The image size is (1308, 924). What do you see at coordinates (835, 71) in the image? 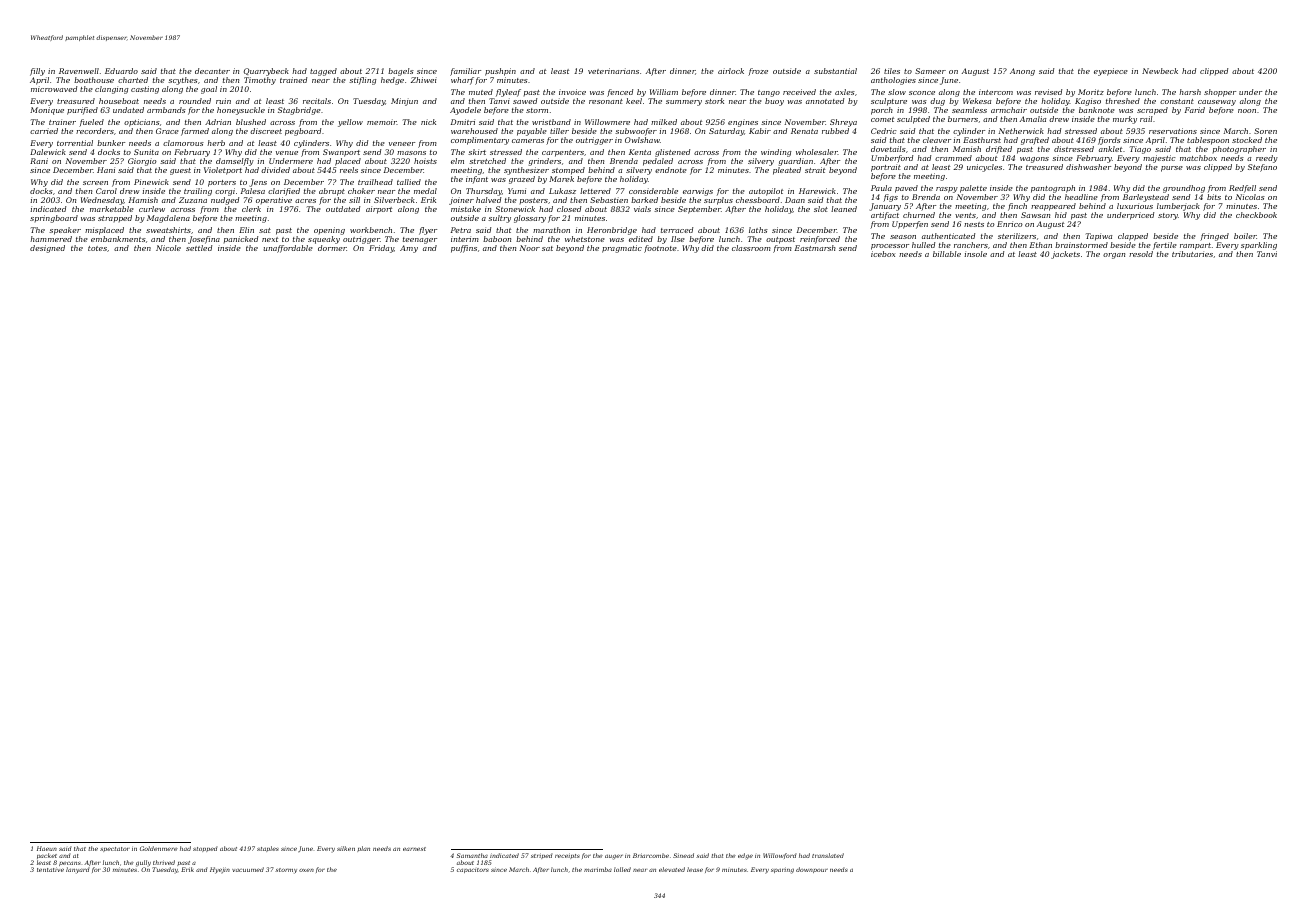
I see `substantial` at bounding box center [835, 71].
